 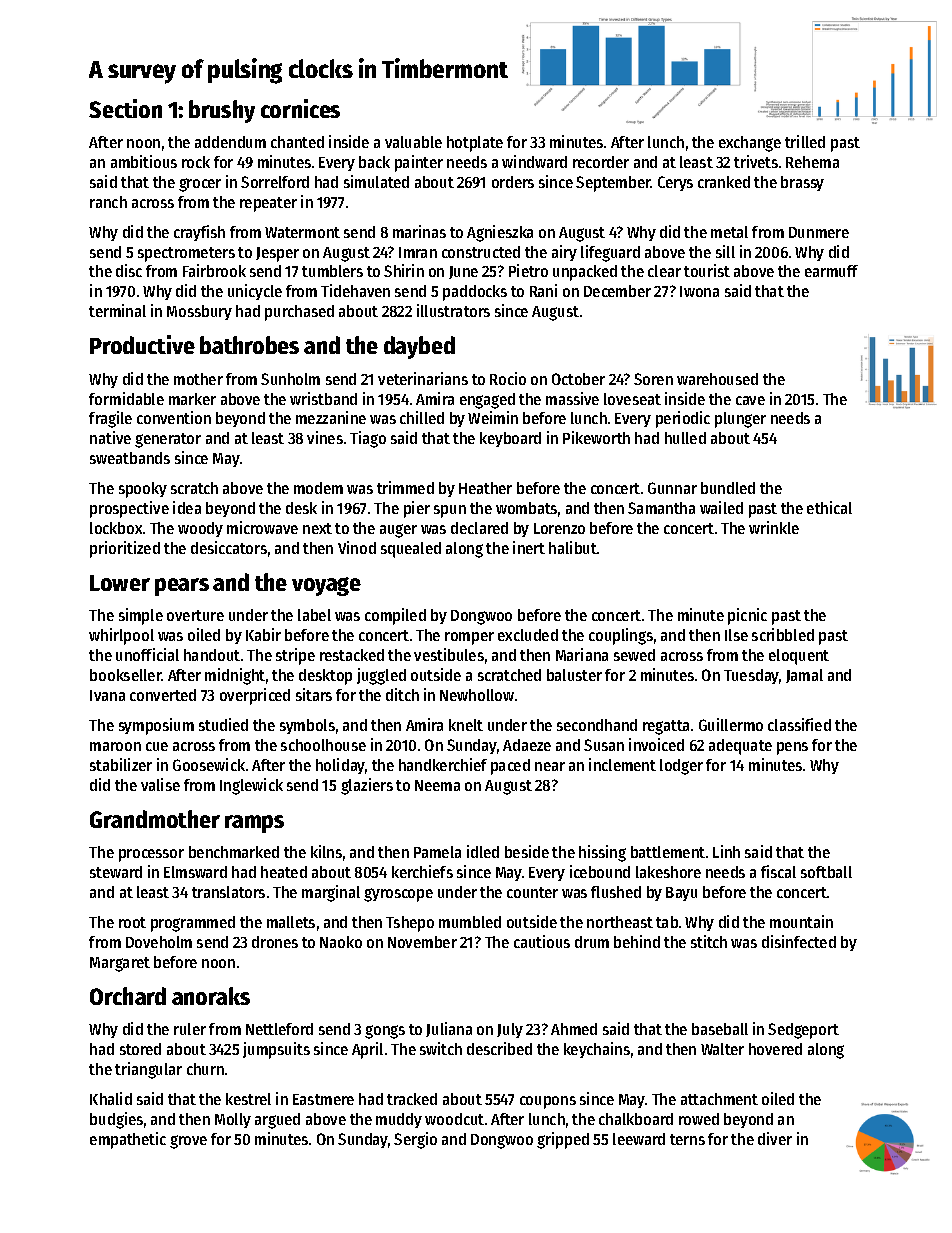 What do you see at coordinates (527, 745) in the document?
I see `Adaeze` at bounding box center [527, 745].
